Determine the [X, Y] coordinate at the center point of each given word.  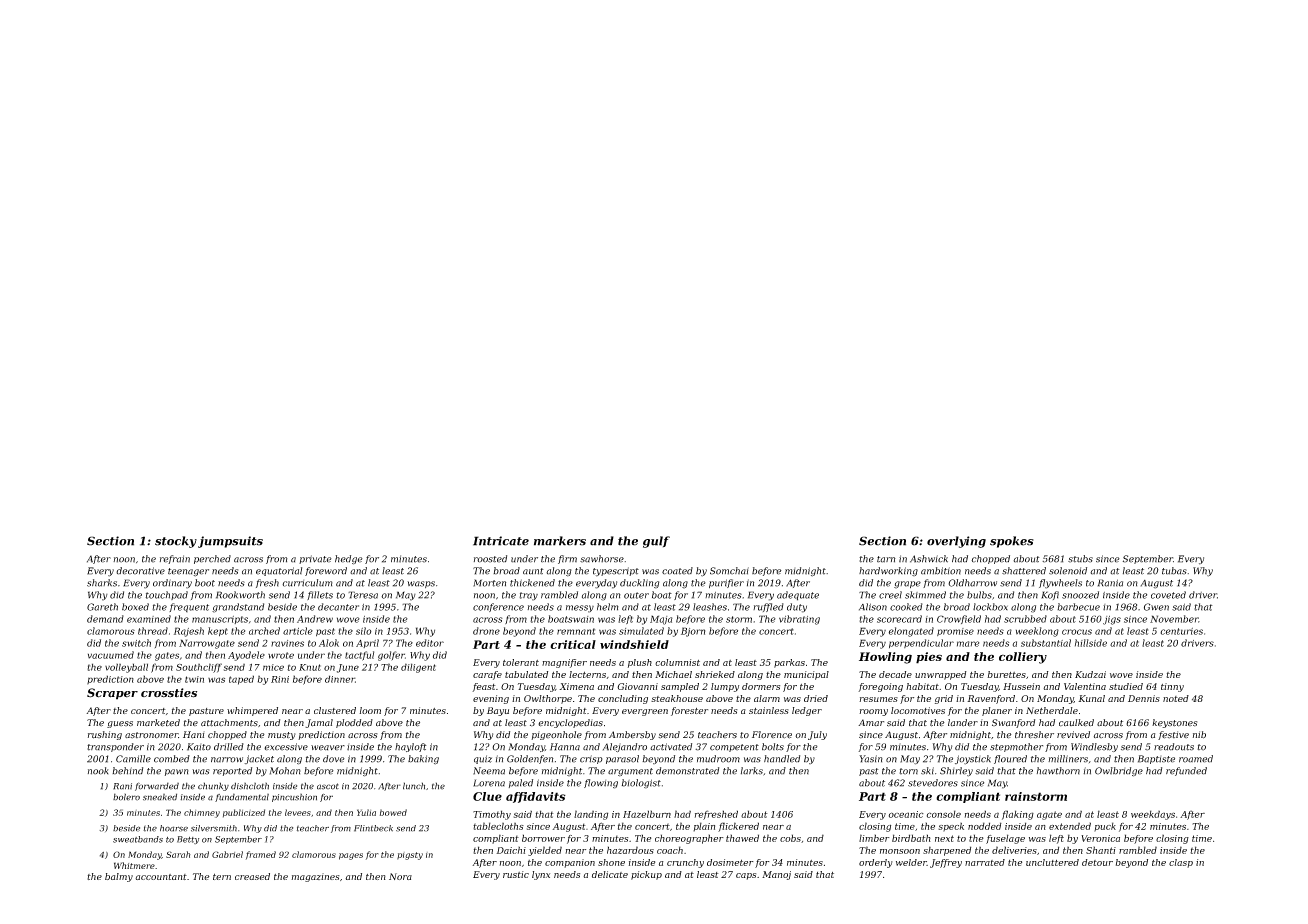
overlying [956, 542]
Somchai [729, 571]
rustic [516, 874]
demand [105, 619]
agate [1049, 815]
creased [252, 876]
